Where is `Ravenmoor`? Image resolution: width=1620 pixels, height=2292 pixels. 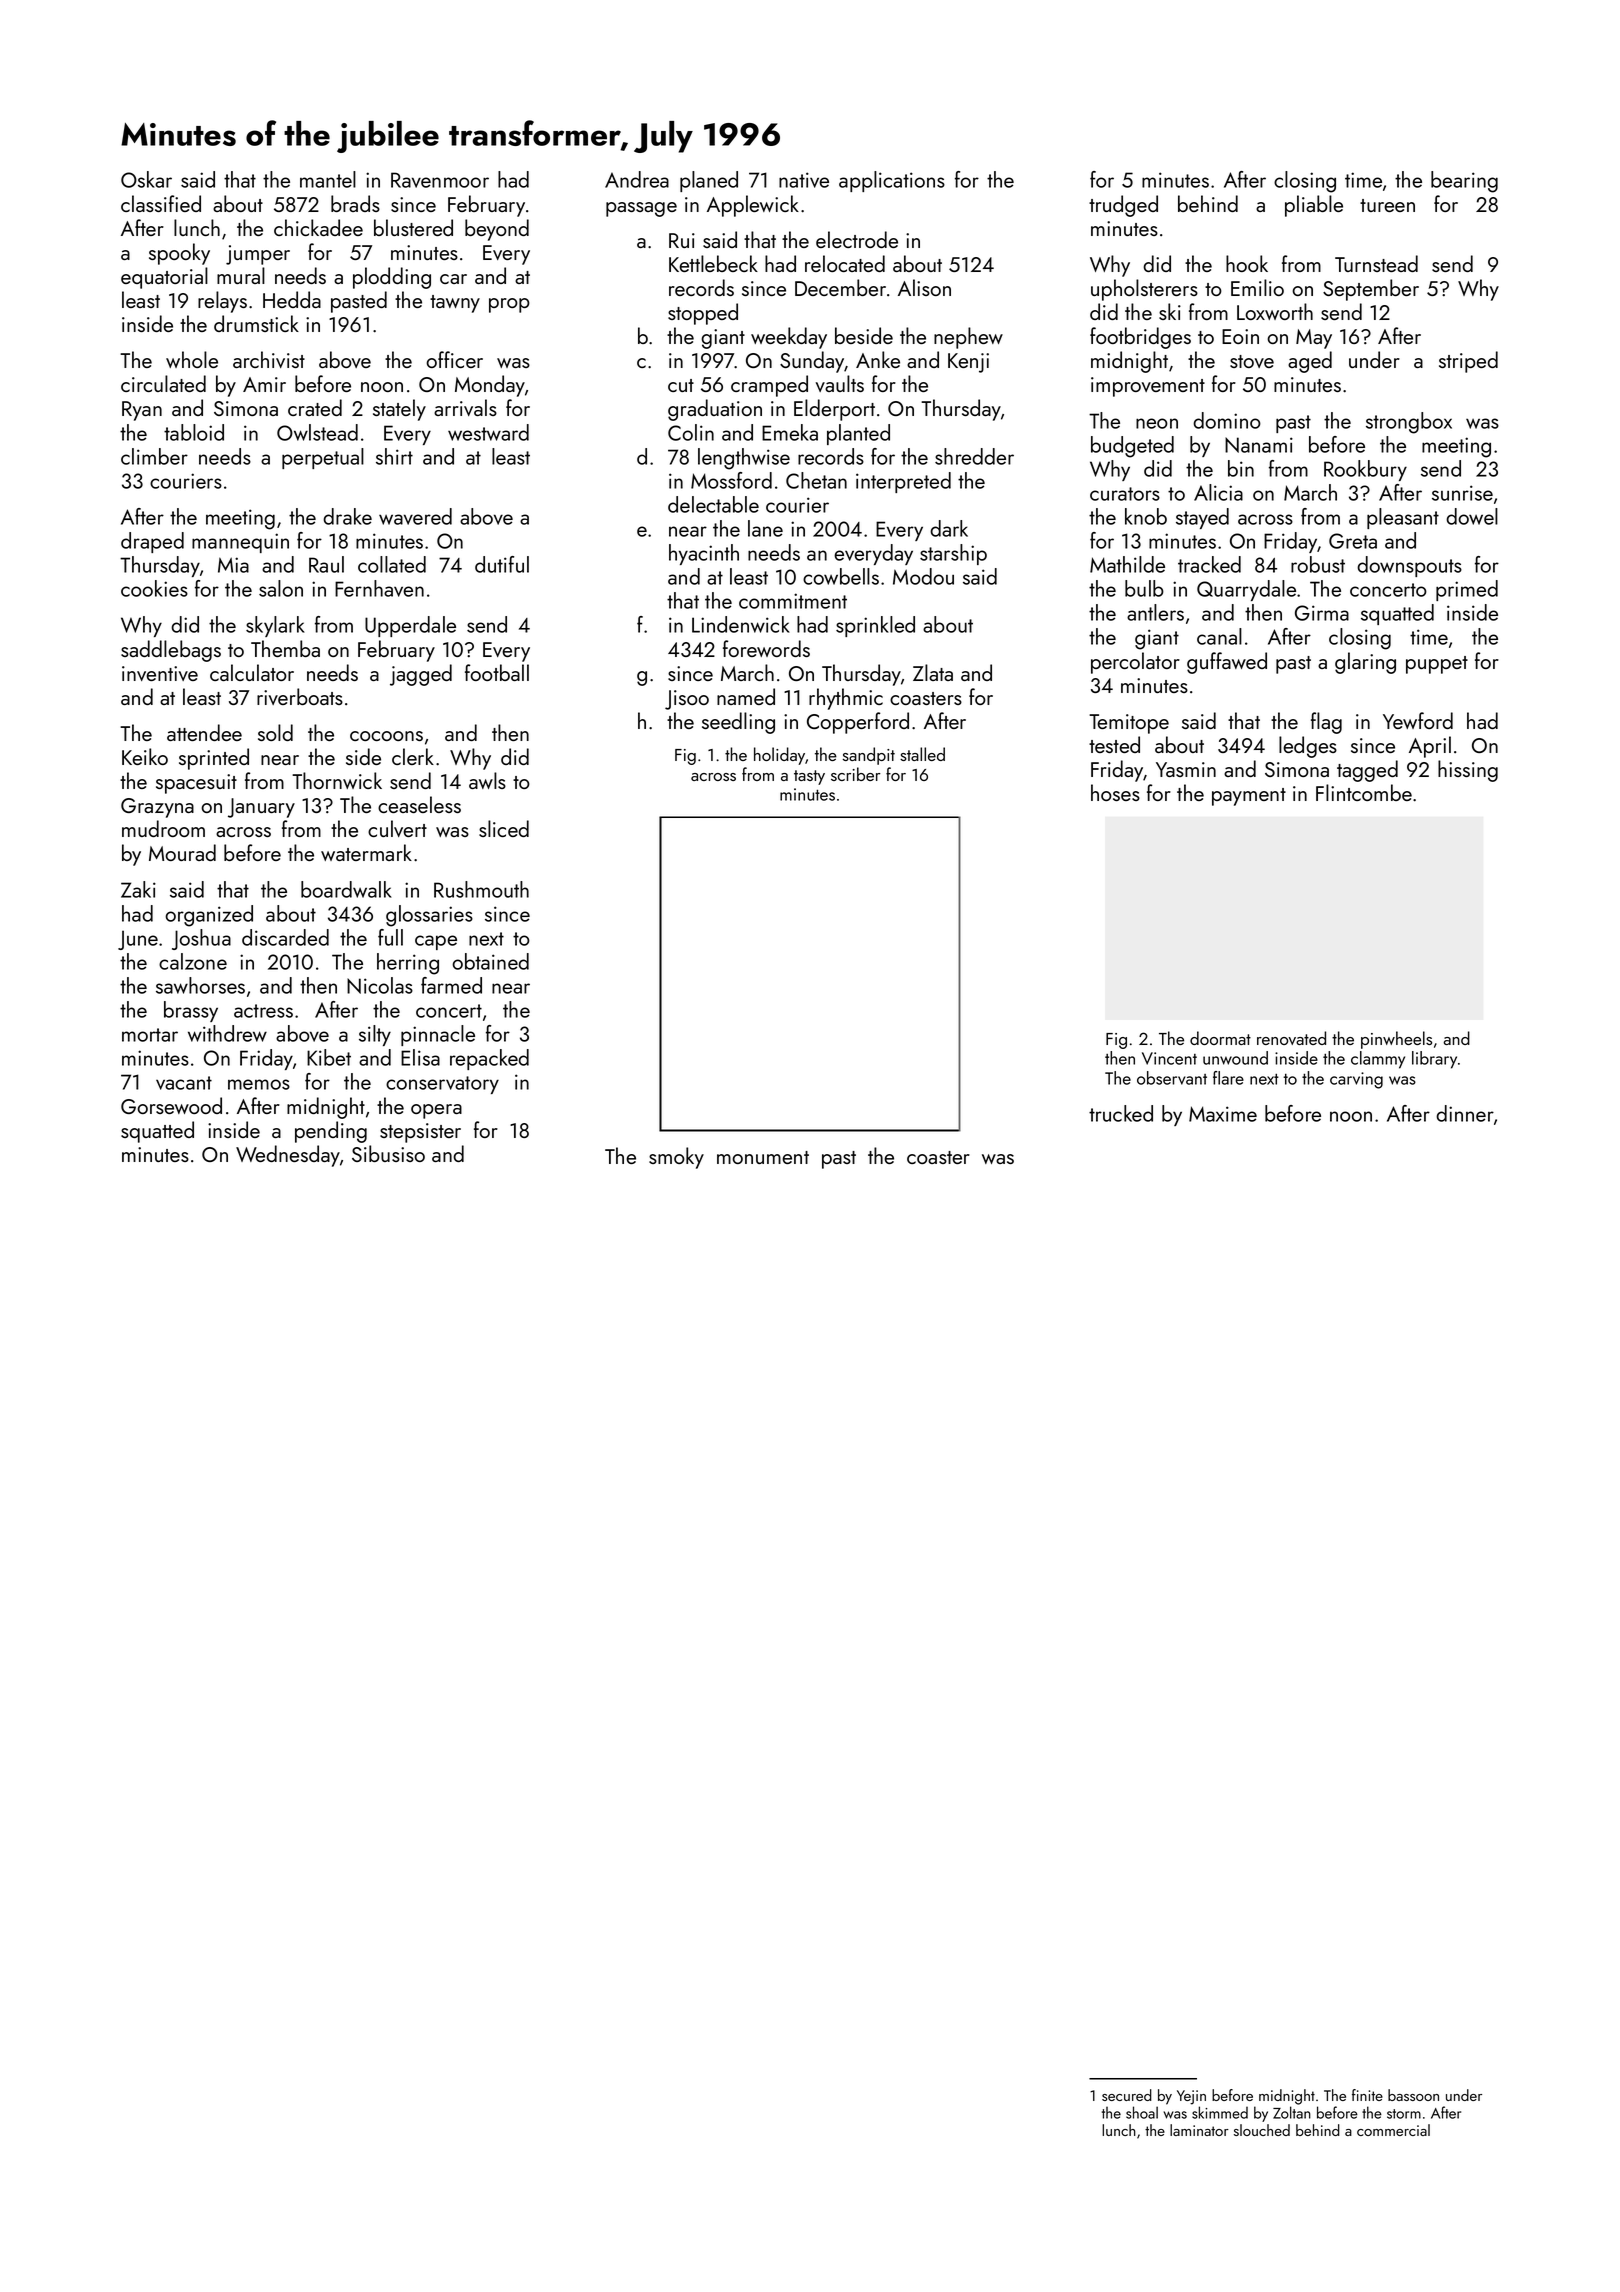 Ravenmoor is located at coordinates (440, 180).
